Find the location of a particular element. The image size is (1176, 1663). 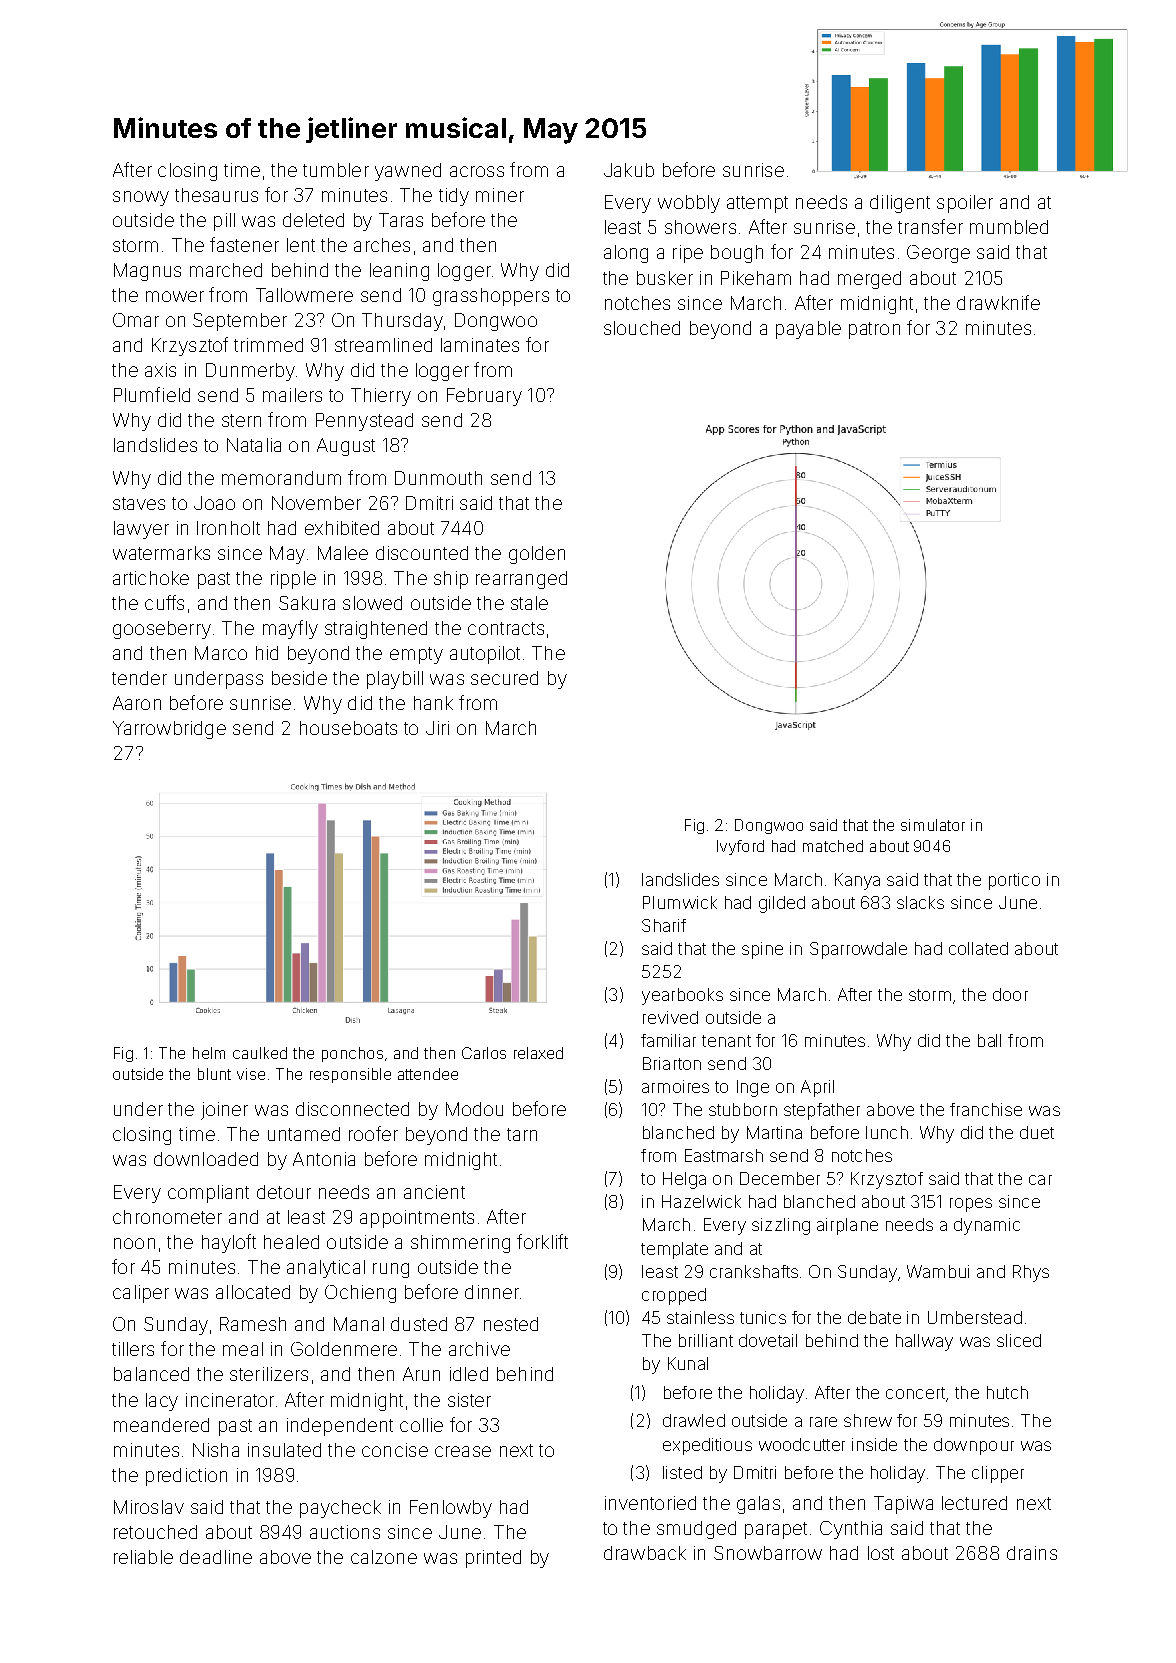

along is located at coordinates (626, 254).
